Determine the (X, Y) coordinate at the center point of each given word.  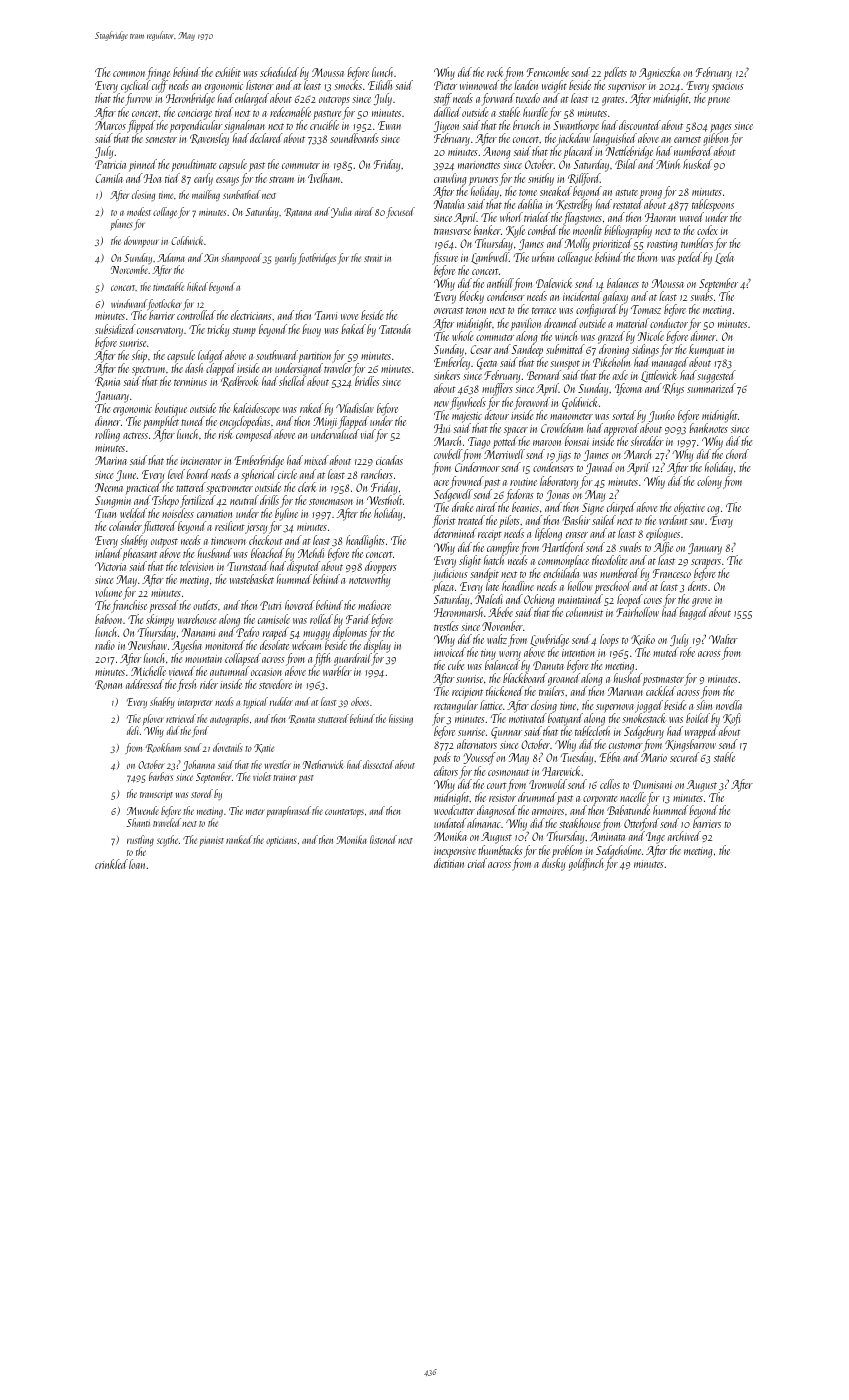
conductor (669, 323)
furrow (138, 100)
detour (497, 415)
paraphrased (289, 811)
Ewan (389, 125)
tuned (193, 421)
